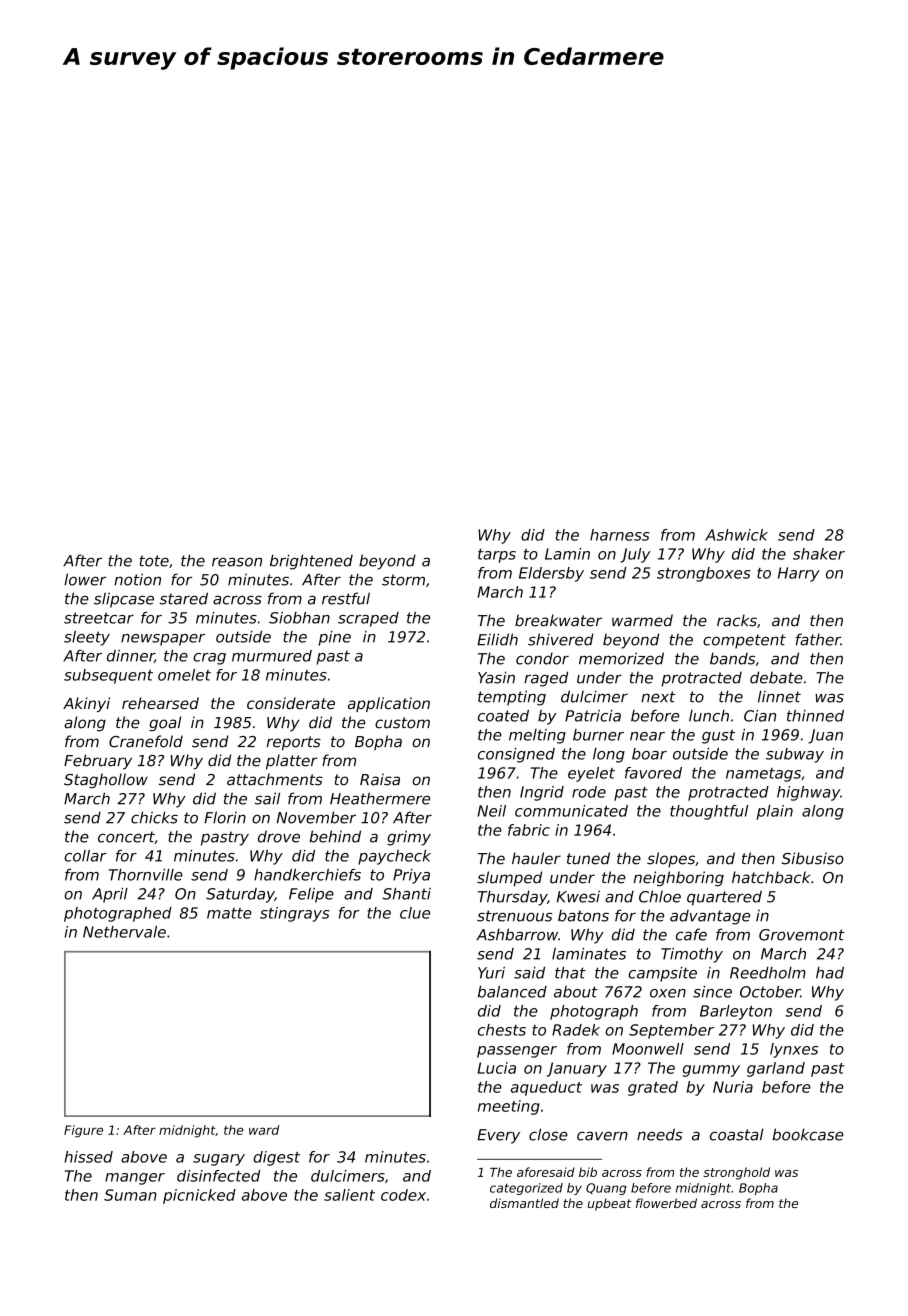  What do you see at coordinates (237, 562) in the screenshot?
I see `reason` at bounding box center [237, 562].
